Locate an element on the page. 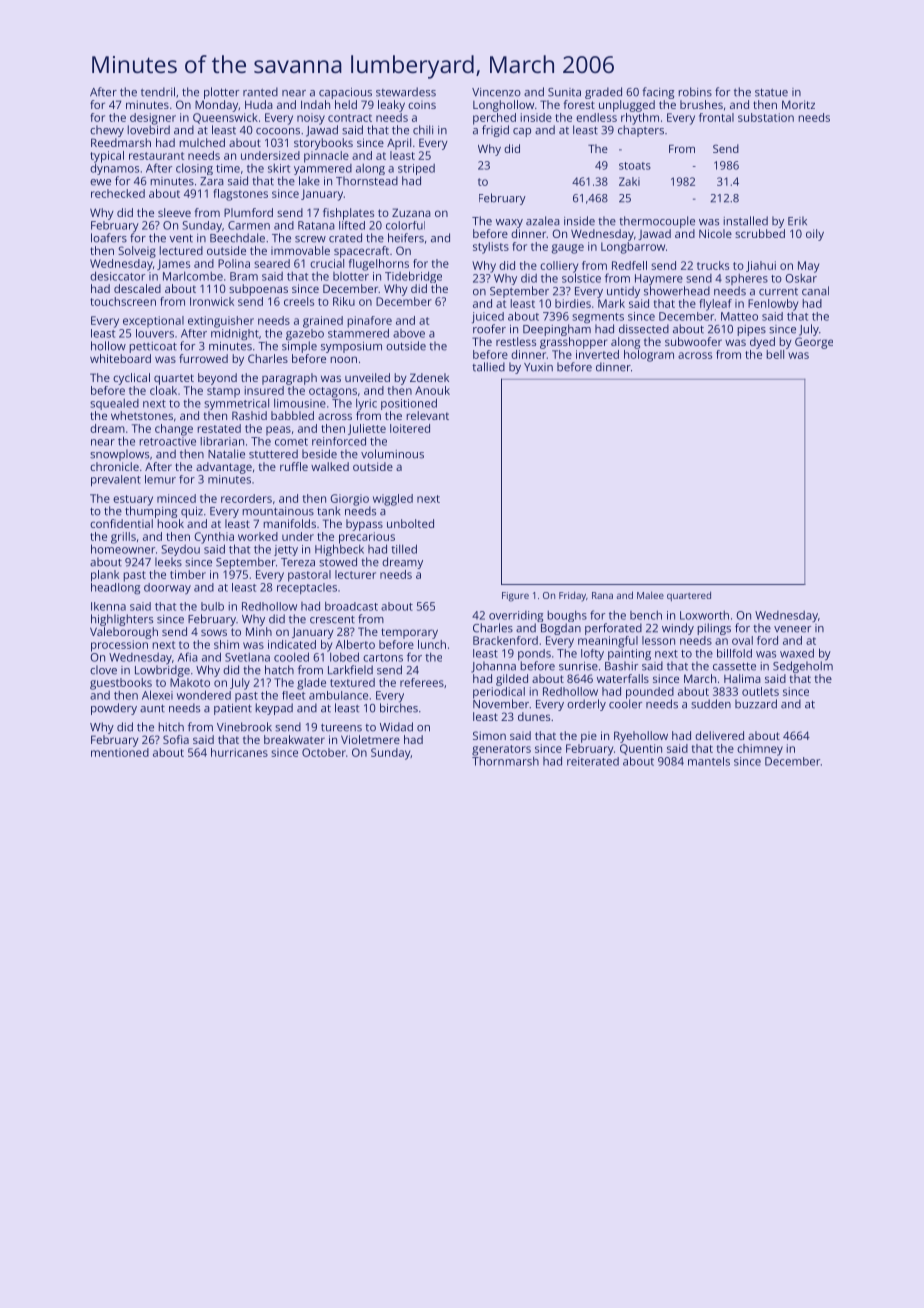 The image size is (924, 1308). facing is located at coordinates (658, 93).
